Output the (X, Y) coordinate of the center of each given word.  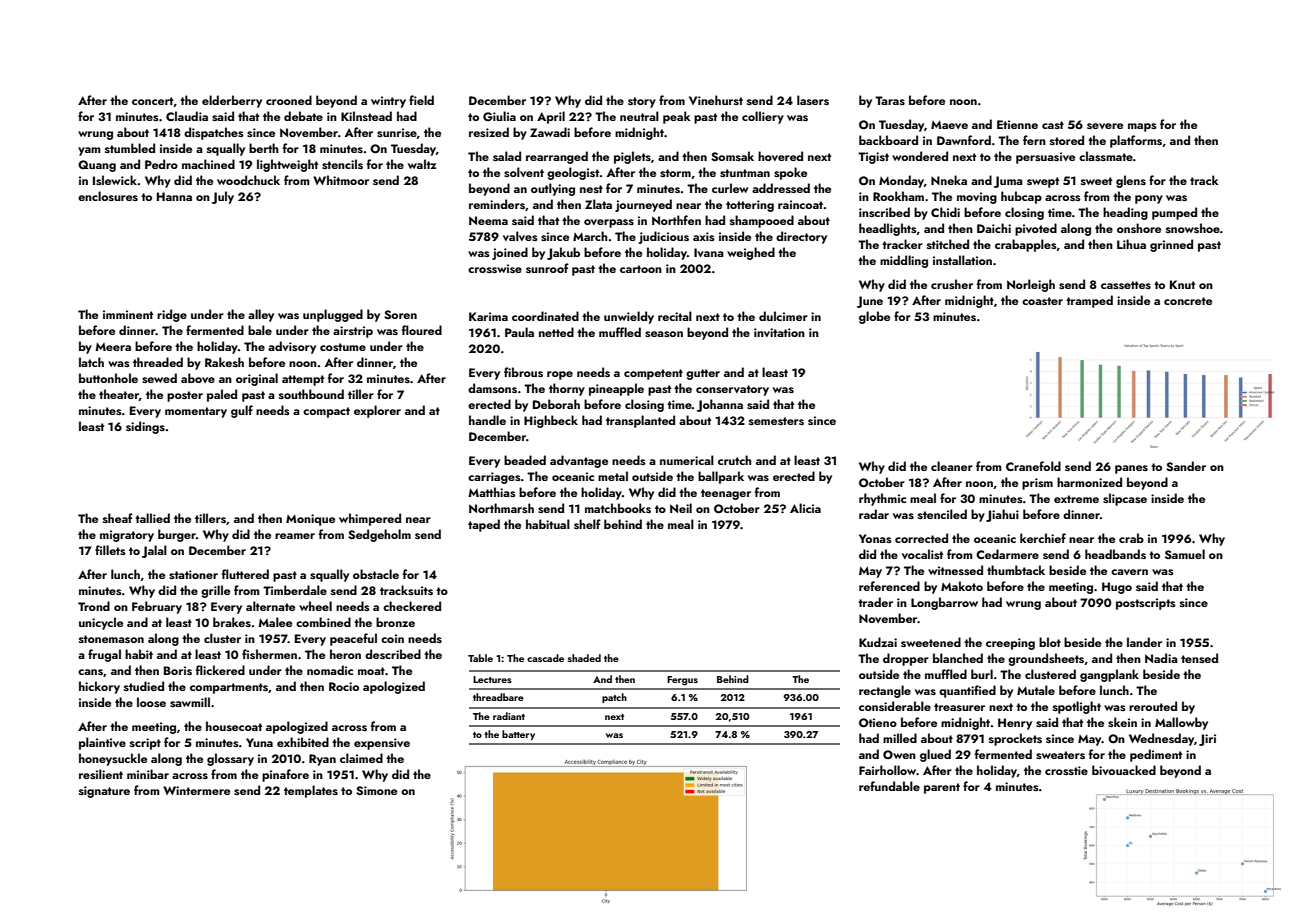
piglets (632, 157)
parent (942, 788)
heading (1125, 213)
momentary (196, 412)
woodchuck (248, 180)
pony (1149, 199)
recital (675, 316)
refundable (889, 786)
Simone (376, 790)
